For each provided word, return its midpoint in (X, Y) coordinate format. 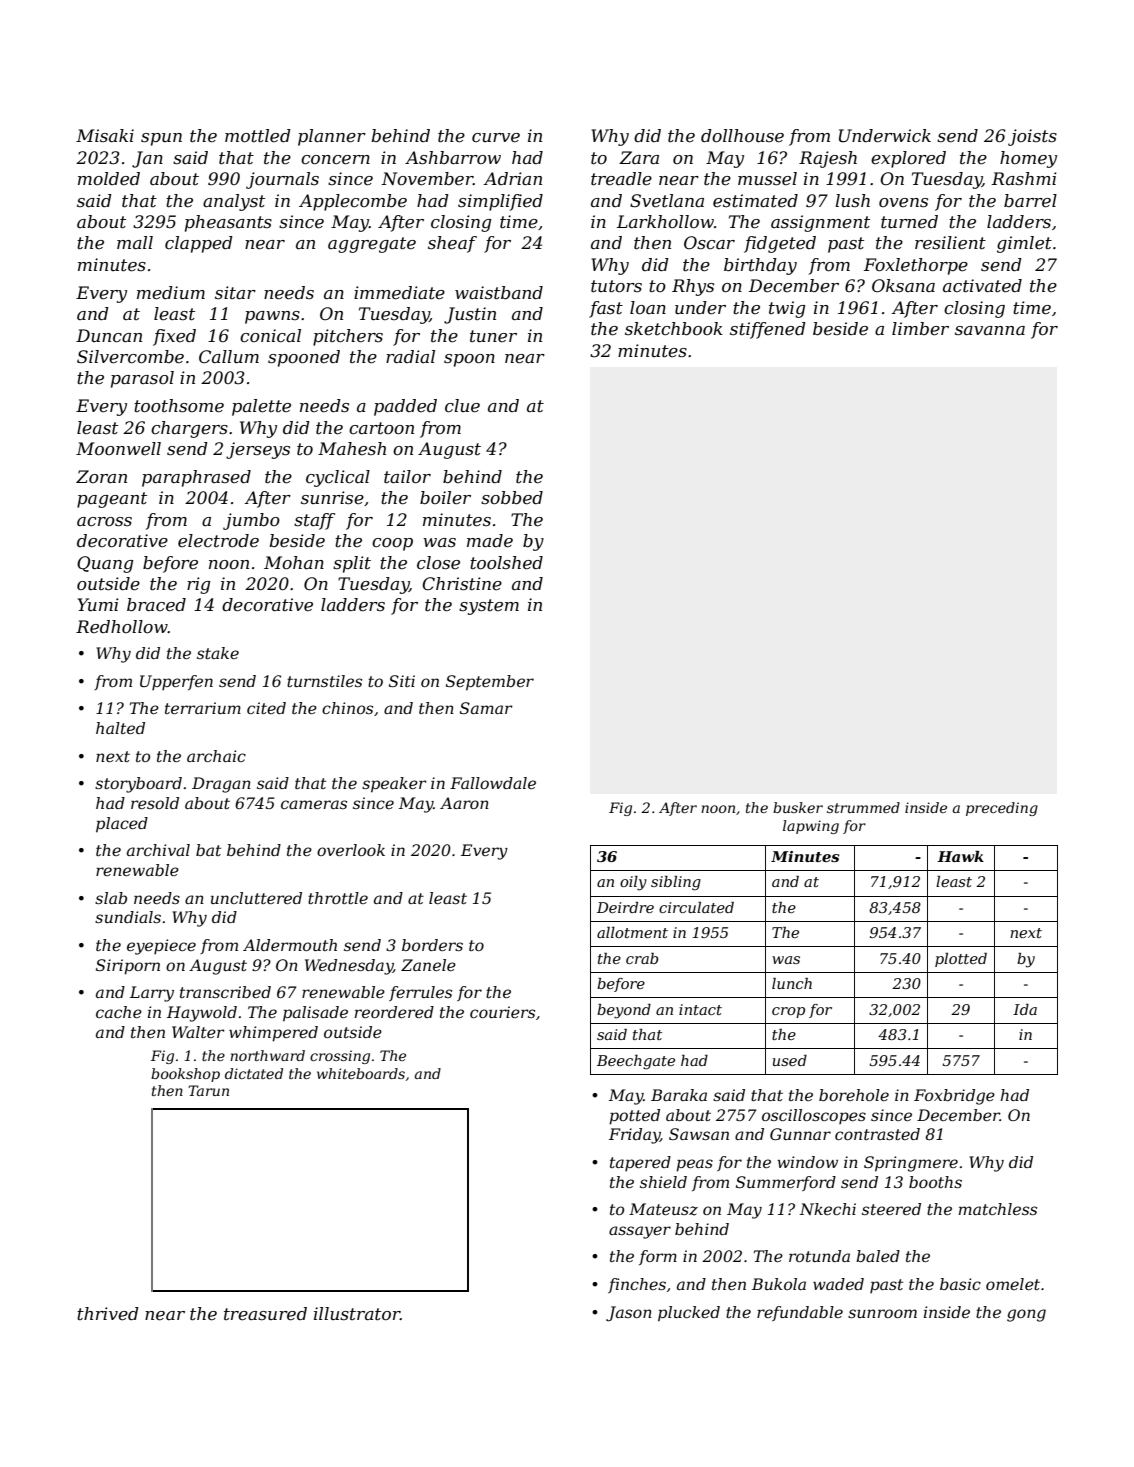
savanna (990, 330)
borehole (854, 1095)
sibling (676, 883)
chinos (347, 708)
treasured (265, 1314)
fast (606, 309)
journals (282, 180)
